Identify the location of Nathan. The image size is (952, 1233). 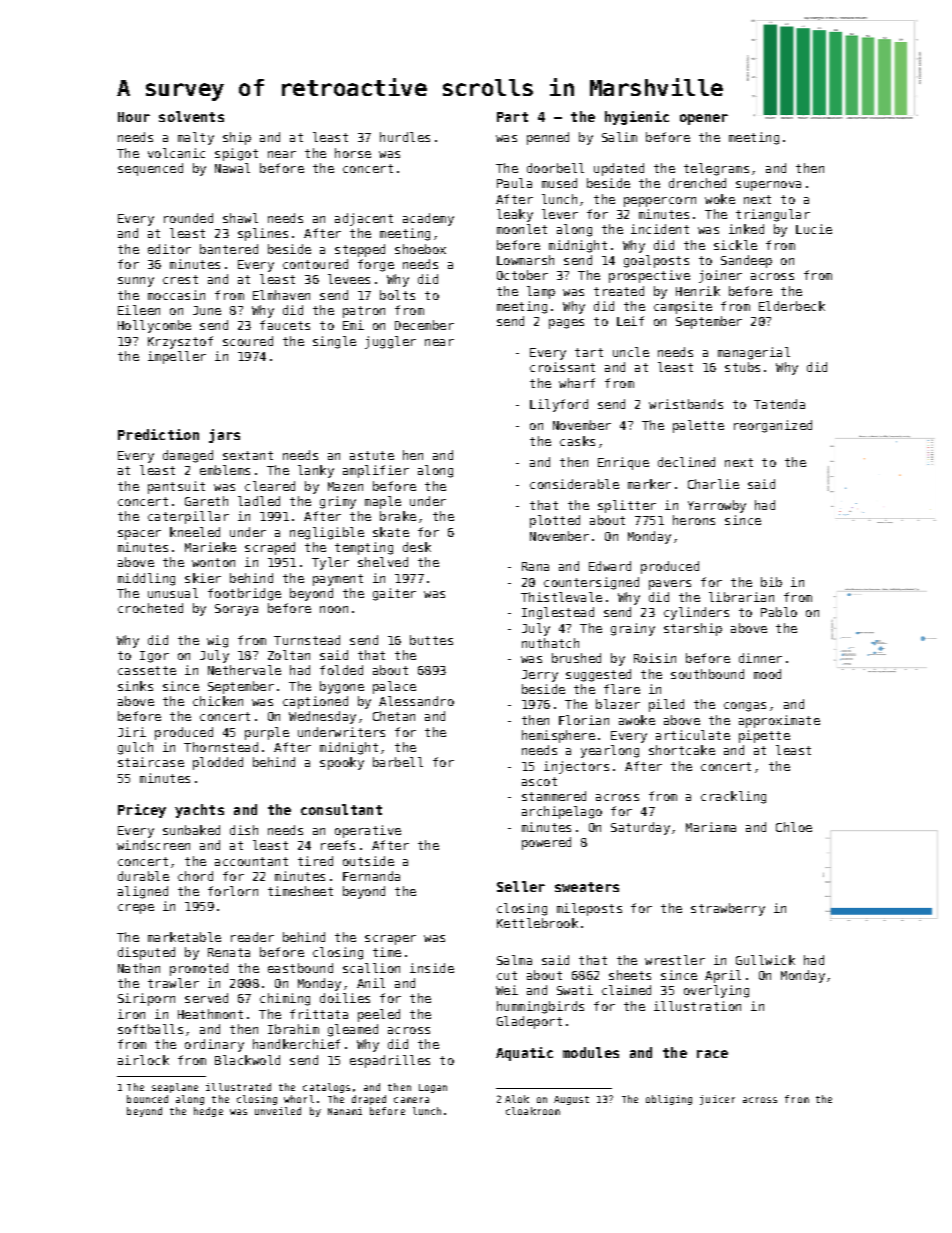
(139, 968).
